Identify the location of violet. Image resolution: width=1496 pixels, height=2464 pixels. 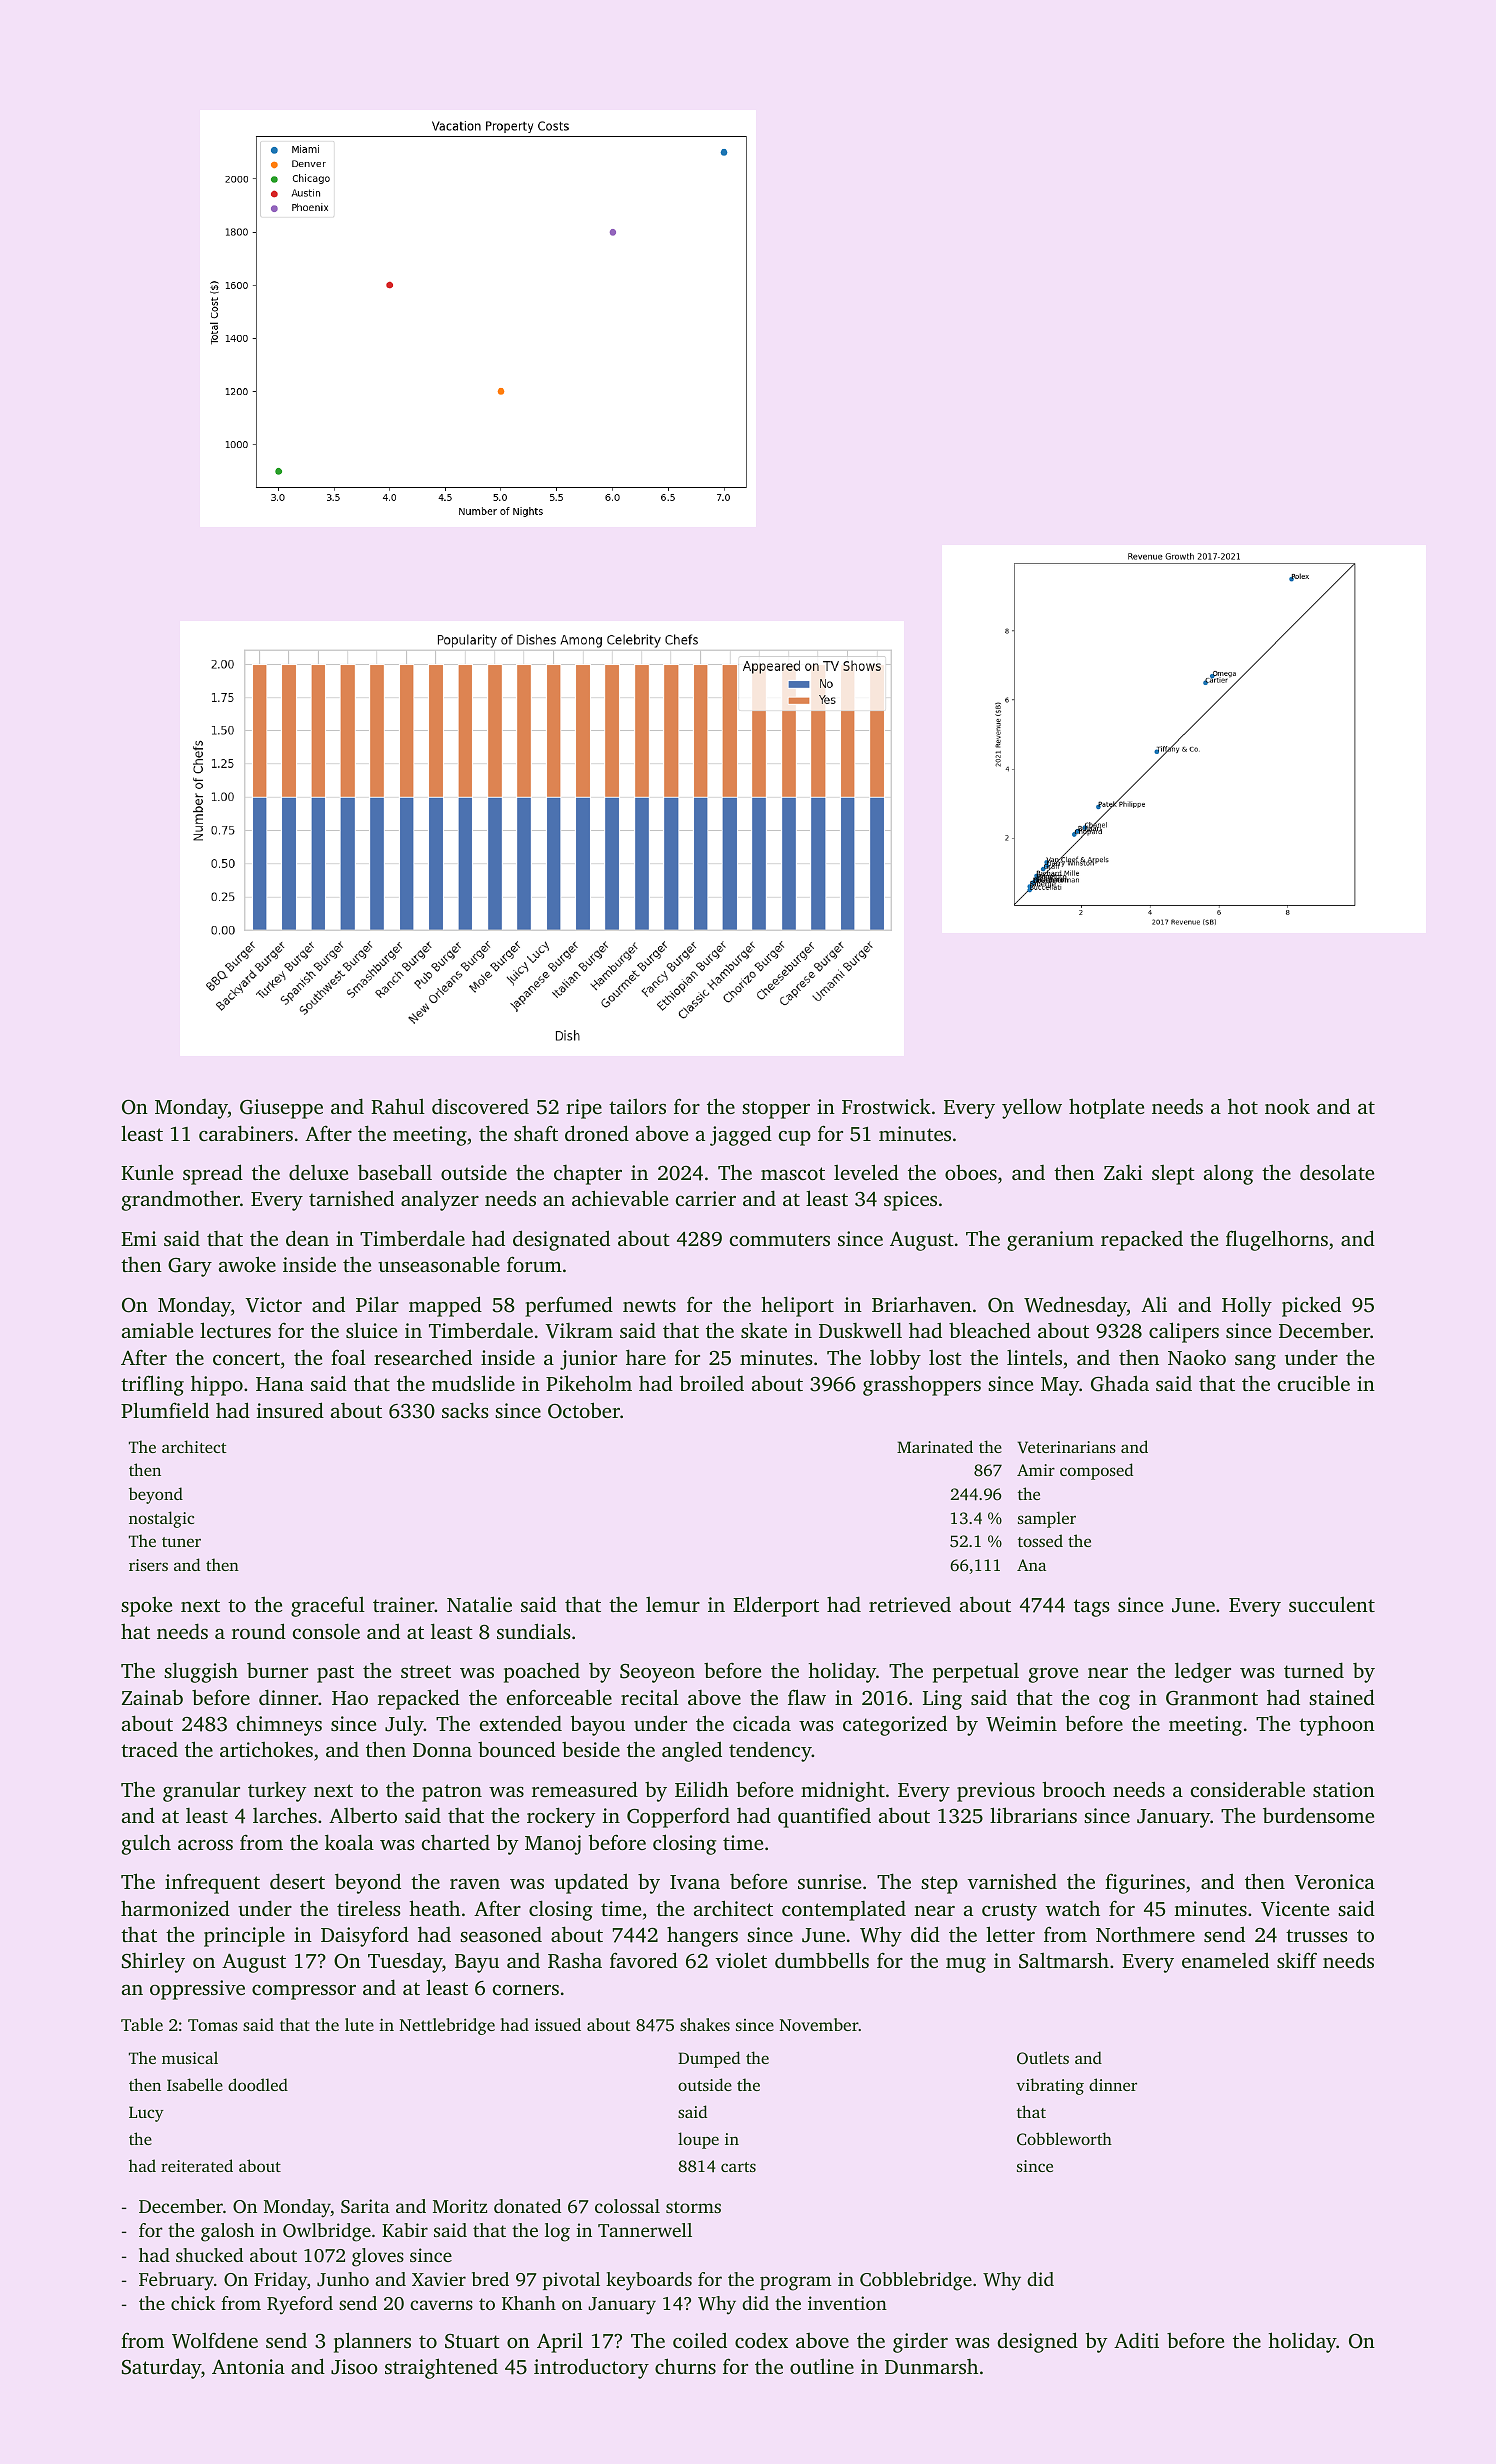
(741, 1960).
